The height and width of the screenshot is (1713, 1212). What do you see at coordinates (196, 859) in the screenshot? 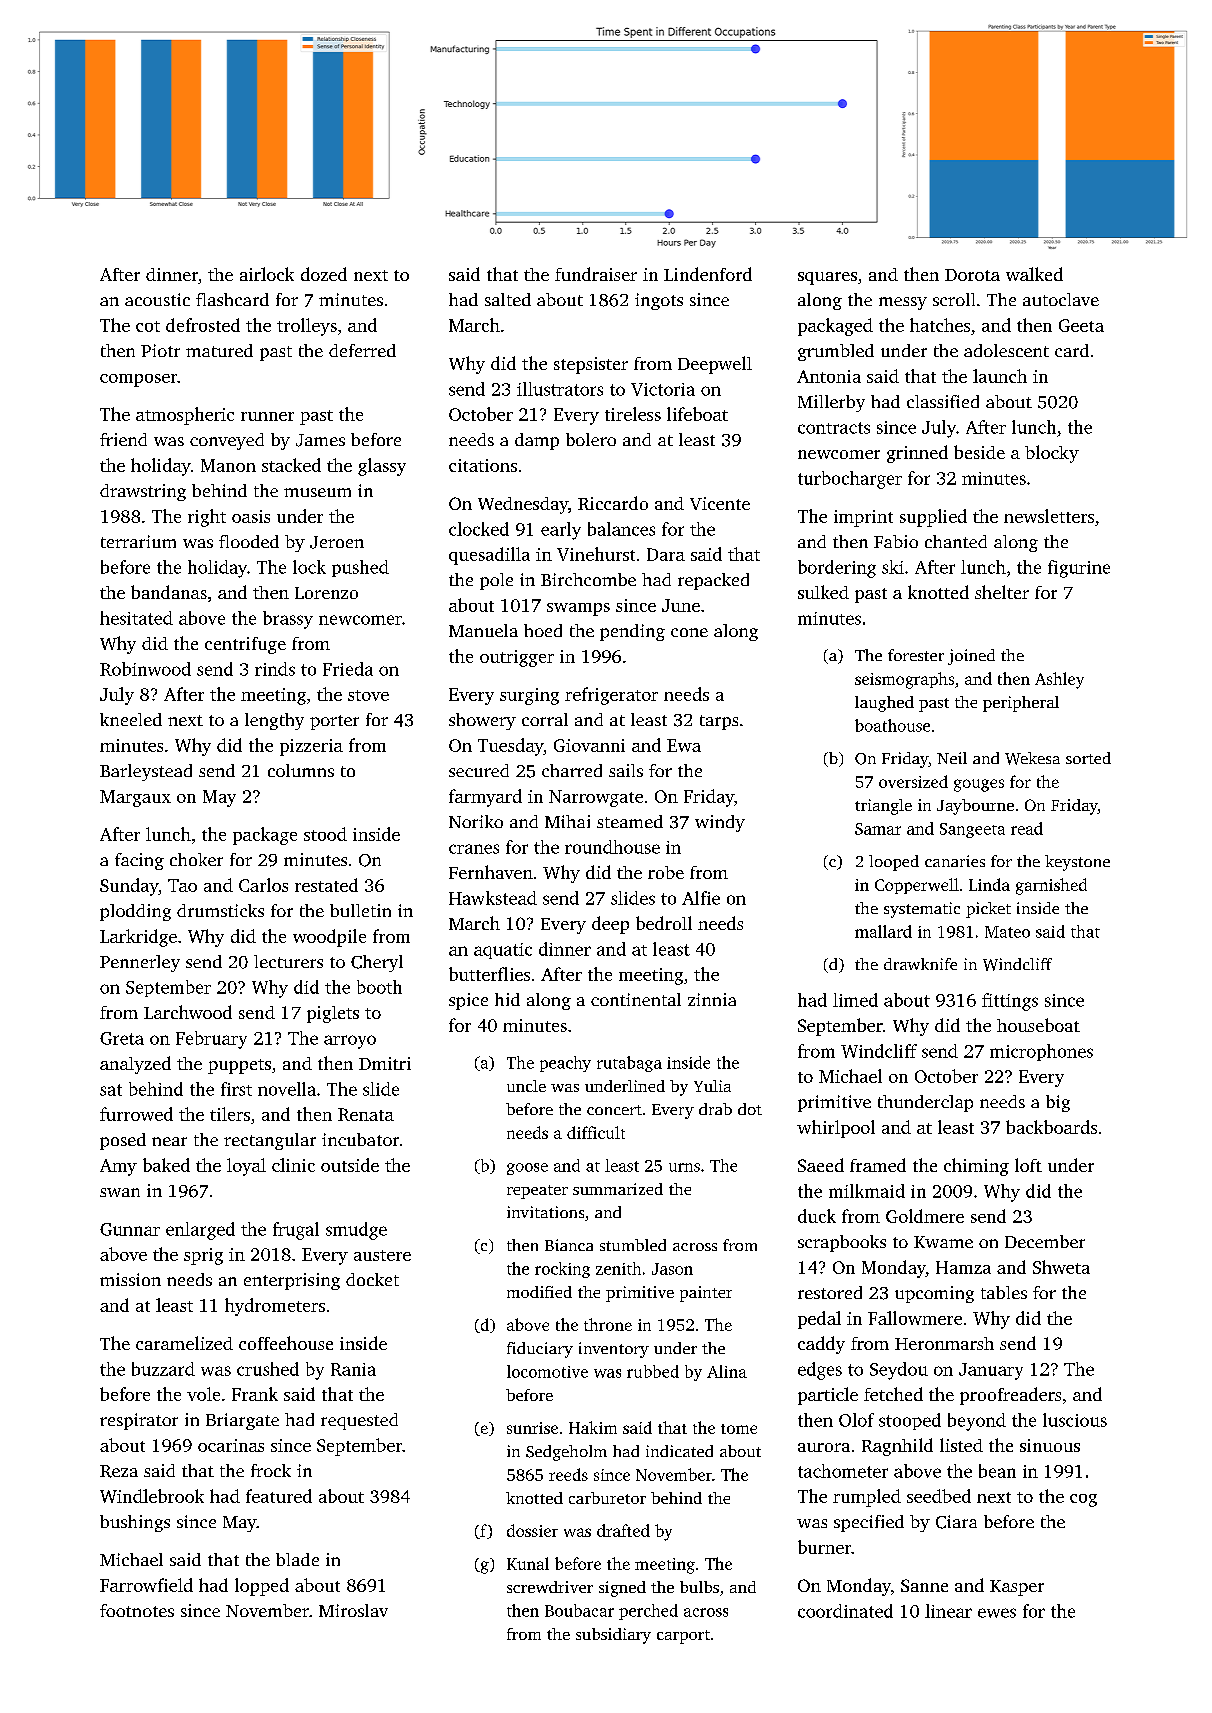
I see `choker` at bounding box center [196, 859].
